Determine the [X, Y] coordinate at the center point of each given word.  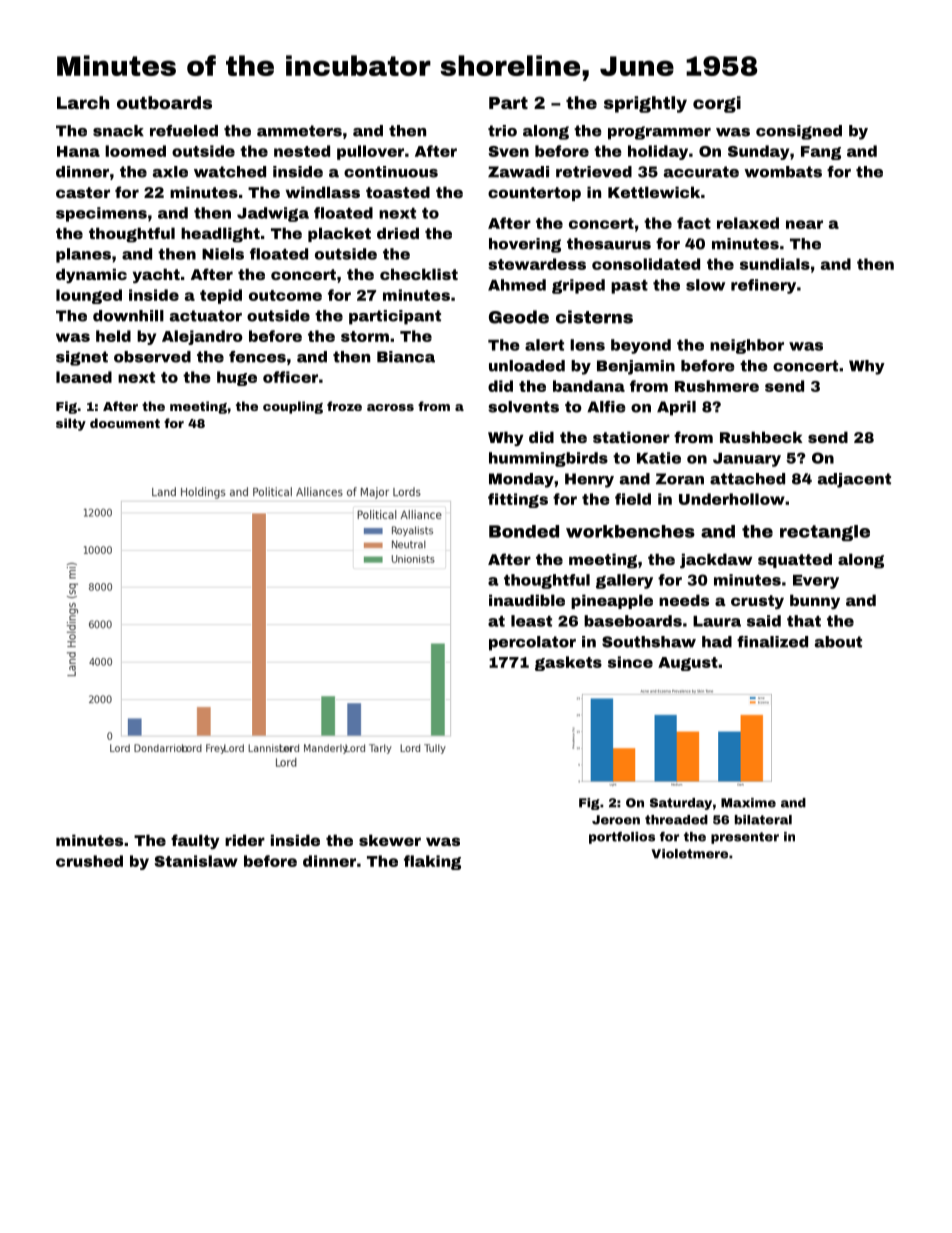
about [838, 642]
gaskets [568, 663]
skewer [390, 840]
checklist [419, 274]
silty [71, 424]
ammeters [299, 131]
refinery [763, 286]
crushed [89, 861]
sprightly [645, 104]
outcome [285, 295]
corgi [717, 104]
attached [747, 479]
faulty [195, 841]
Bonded [524, 531]
